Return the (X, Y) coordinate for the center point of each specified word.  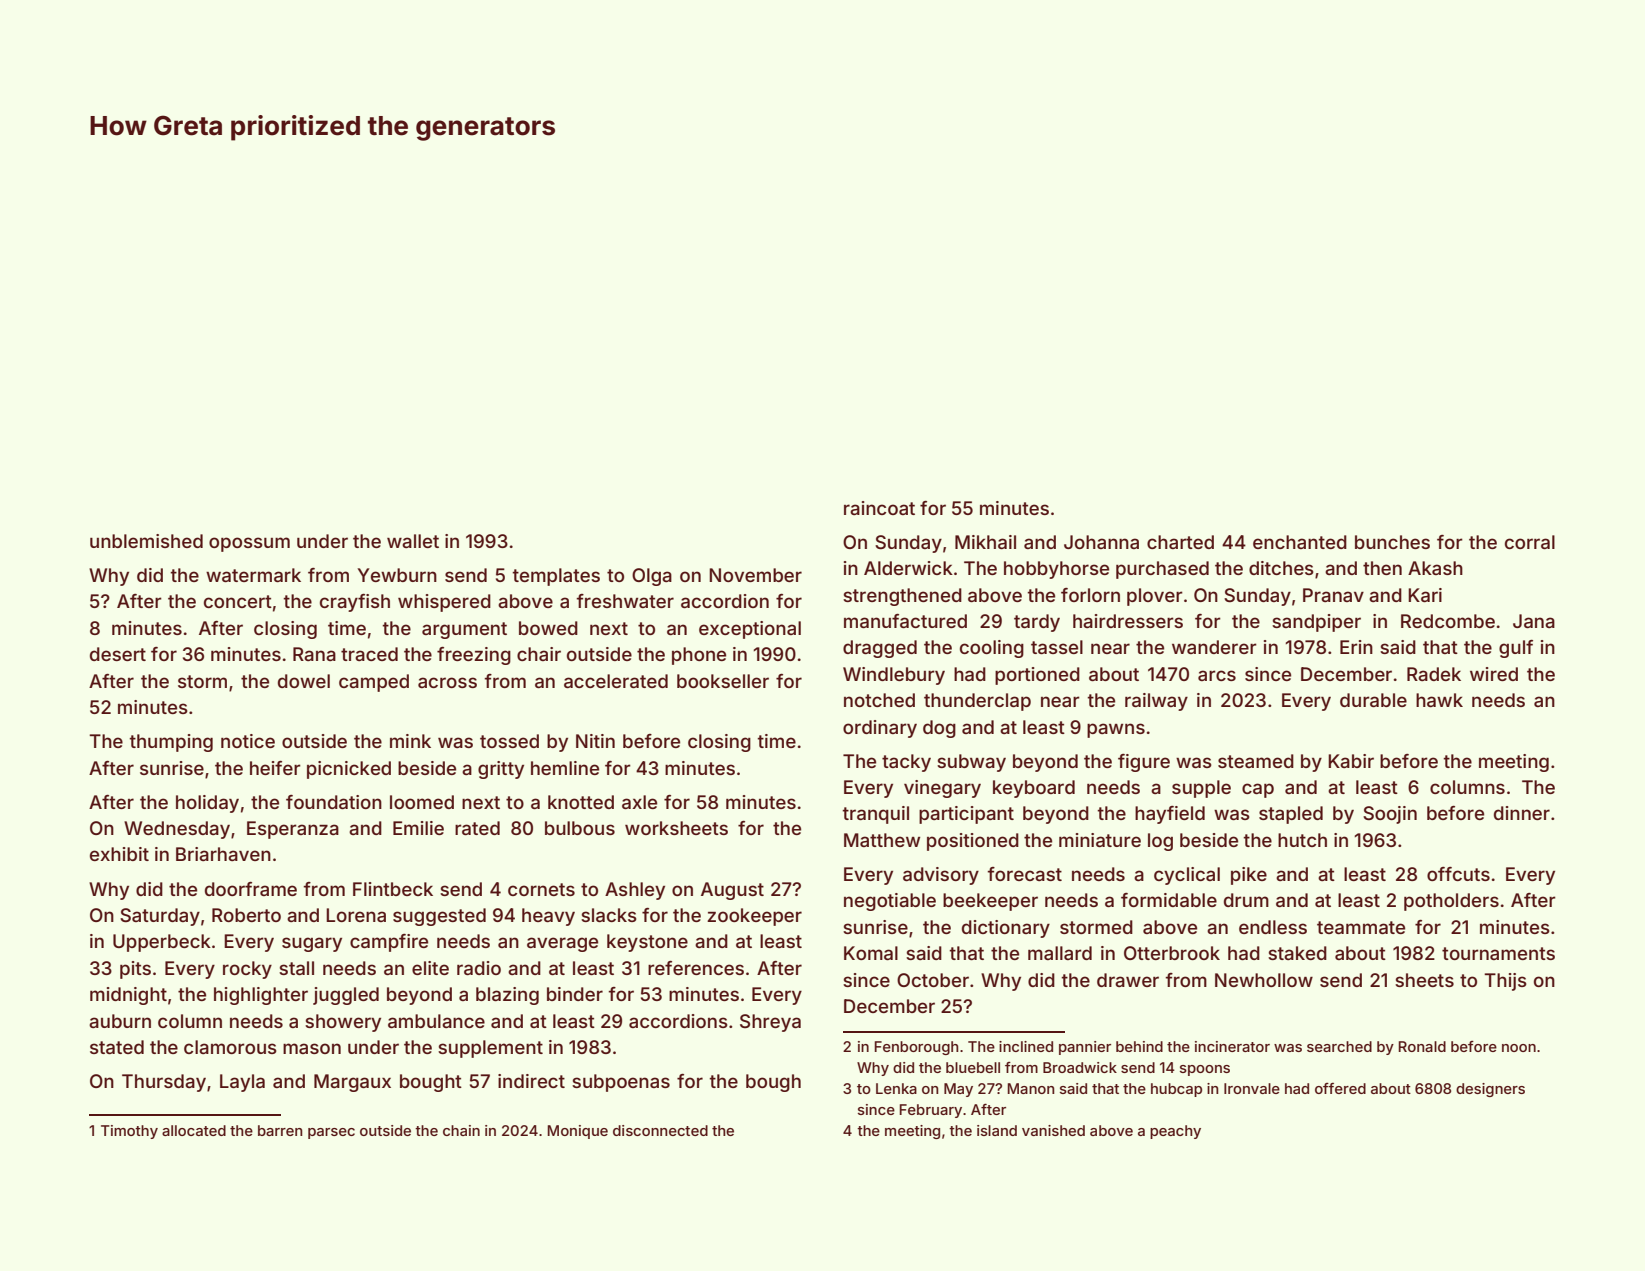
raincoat (879, 508)
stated (117, 1047)
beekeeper (990, 902)
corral (1530, 542)
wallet (413, 541)
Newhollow (1264, 980)
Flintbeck (393, 889)
